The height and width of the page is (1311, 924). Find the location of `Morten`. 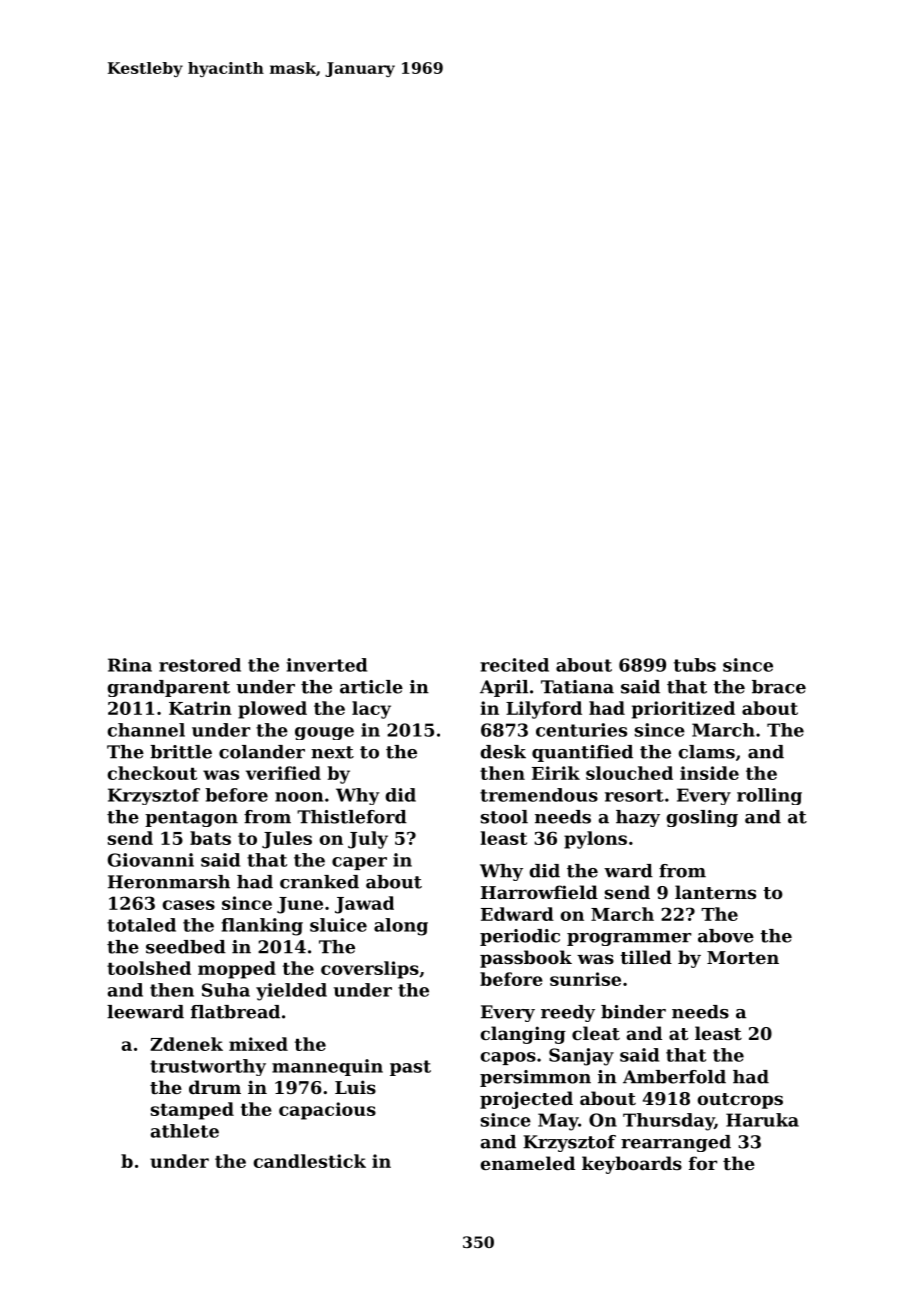

Morten is located at coordinates (743, 957).
